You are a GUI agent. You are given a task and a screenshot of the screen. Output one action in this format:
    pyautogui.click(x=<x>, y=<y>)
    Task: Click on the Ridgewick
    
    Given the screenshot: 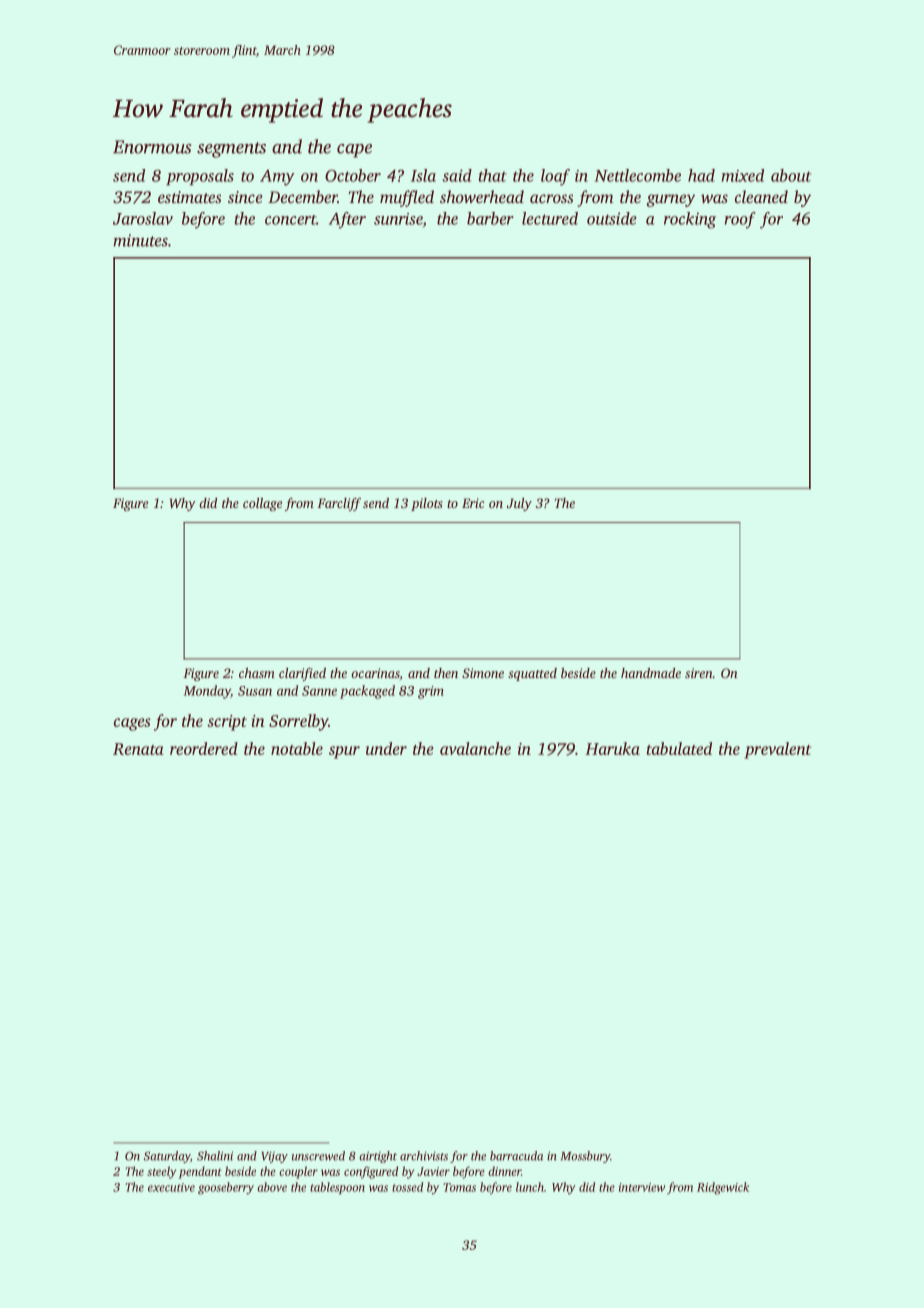 What is the action you would take?
    pyautogui.click(x=723, y=1188)
